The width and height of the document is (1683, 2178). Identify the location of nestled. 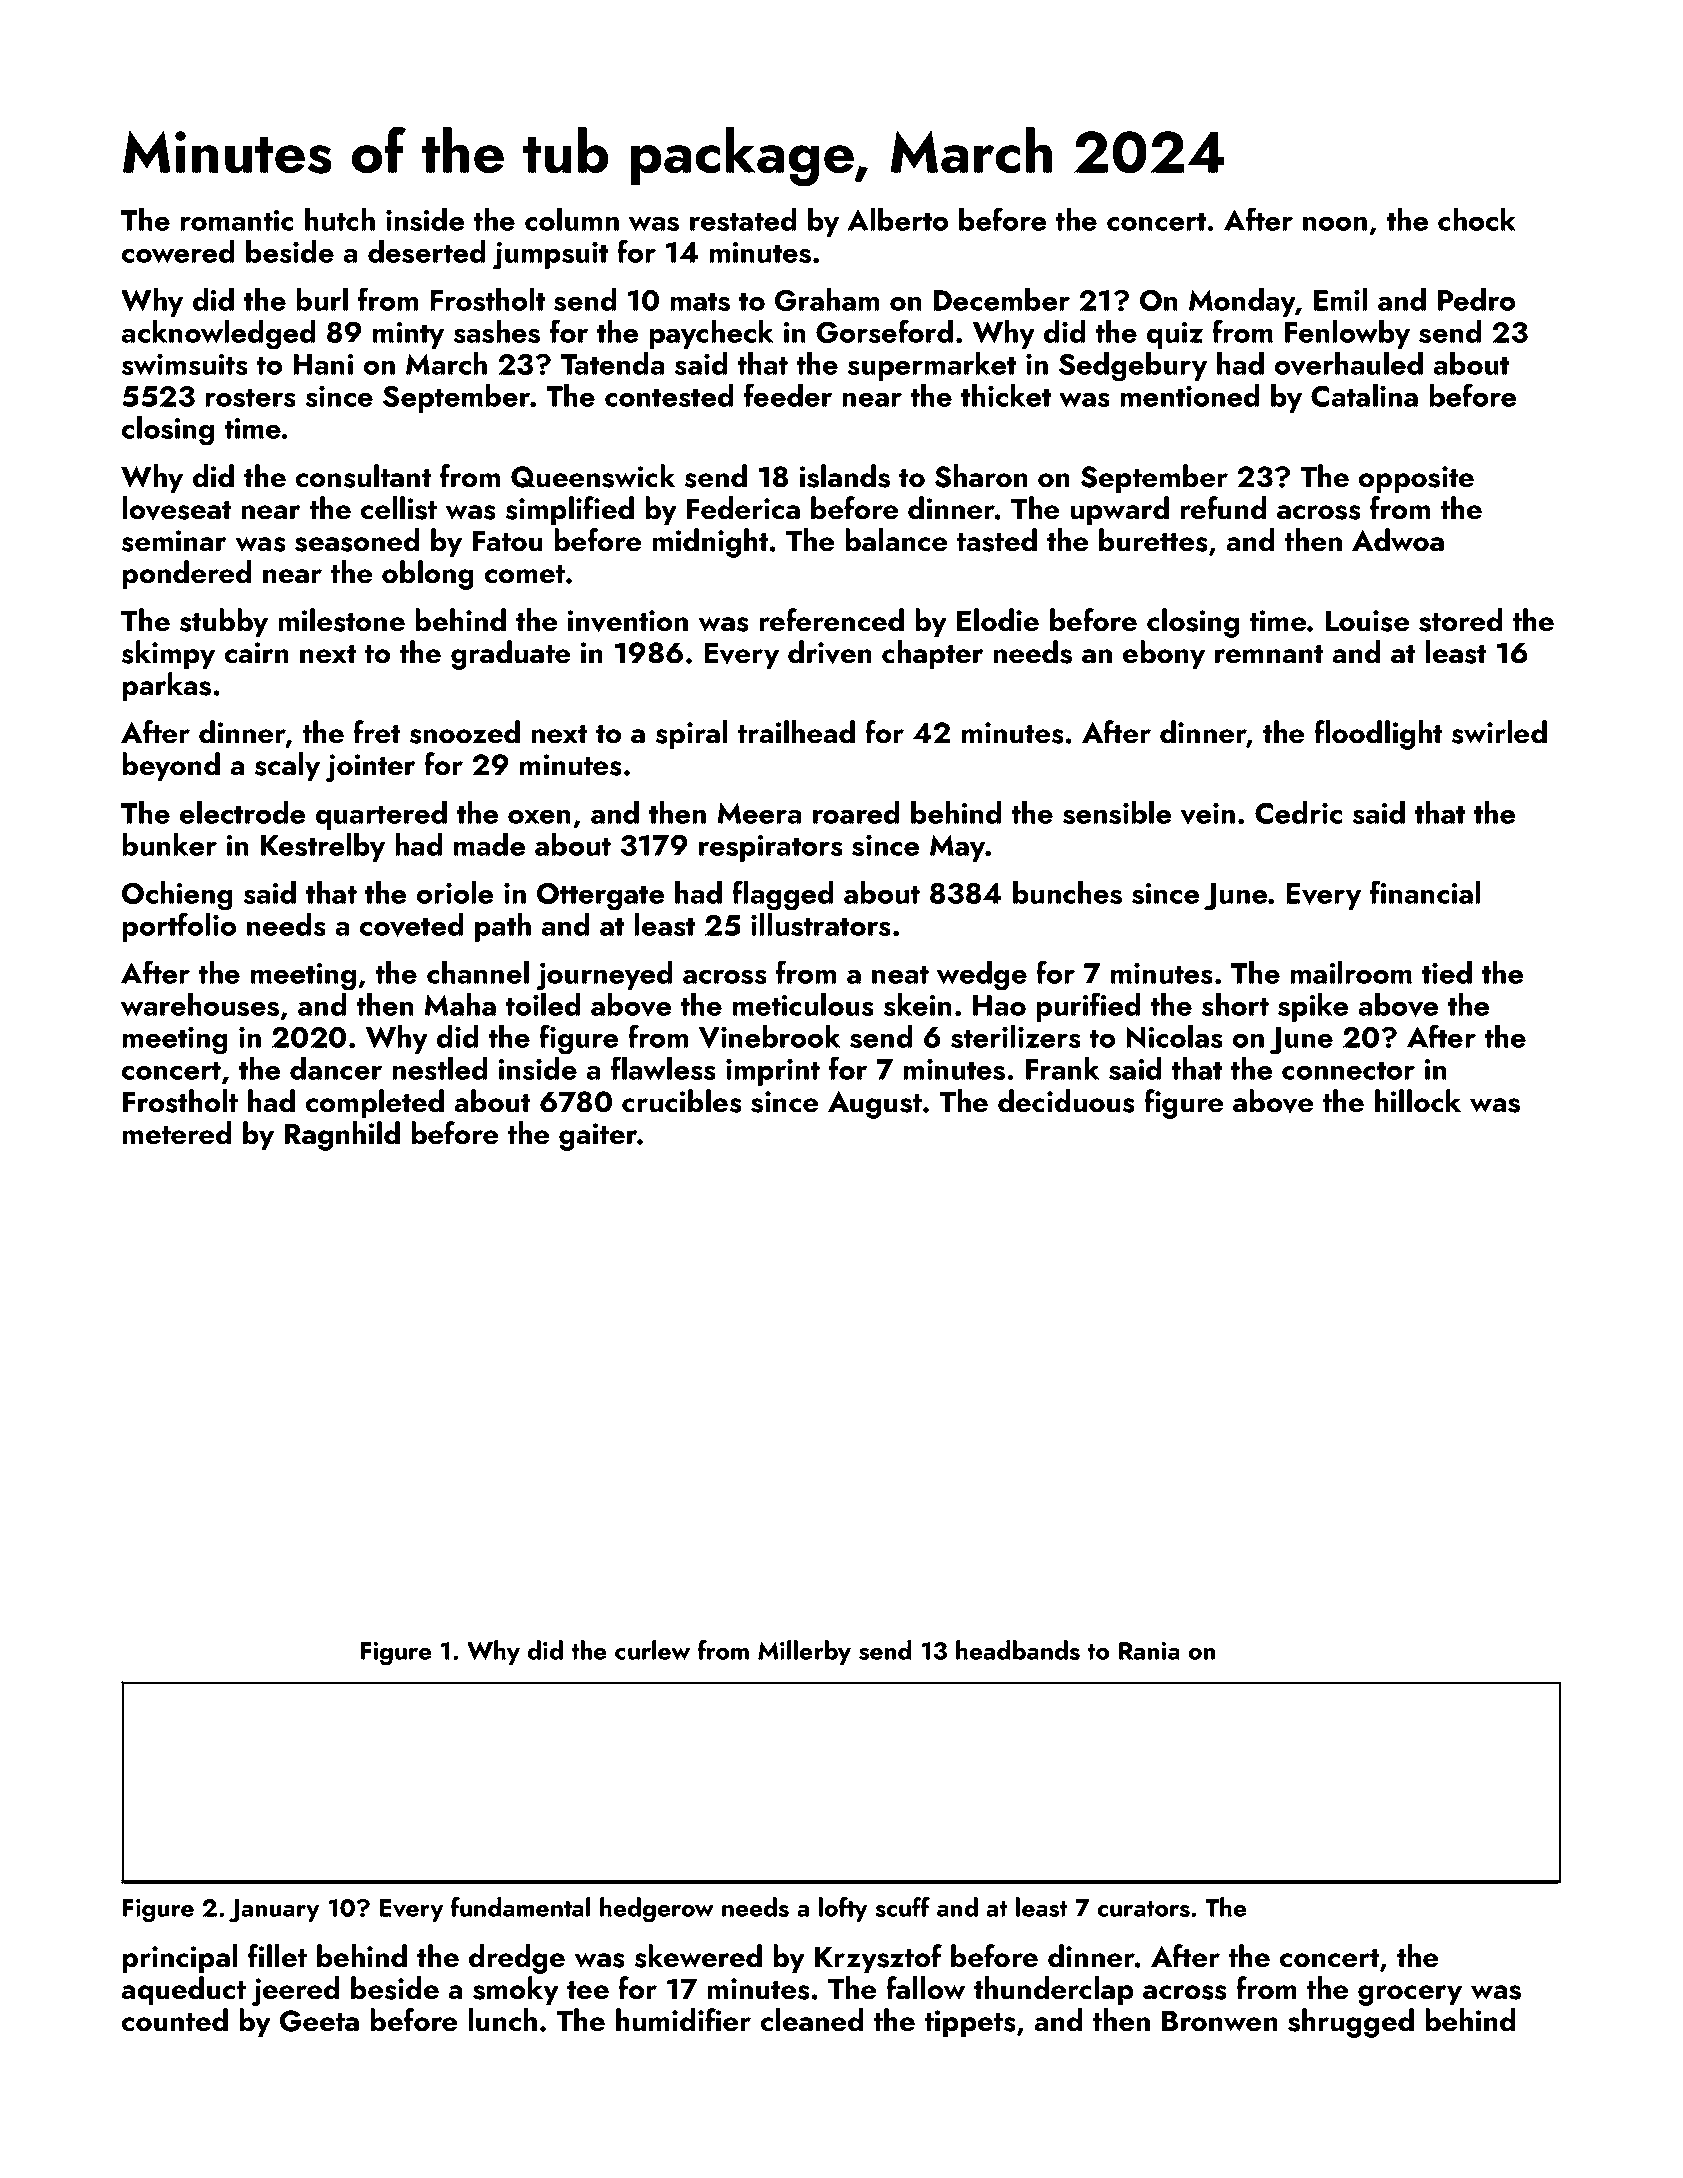
(439, 1068).
